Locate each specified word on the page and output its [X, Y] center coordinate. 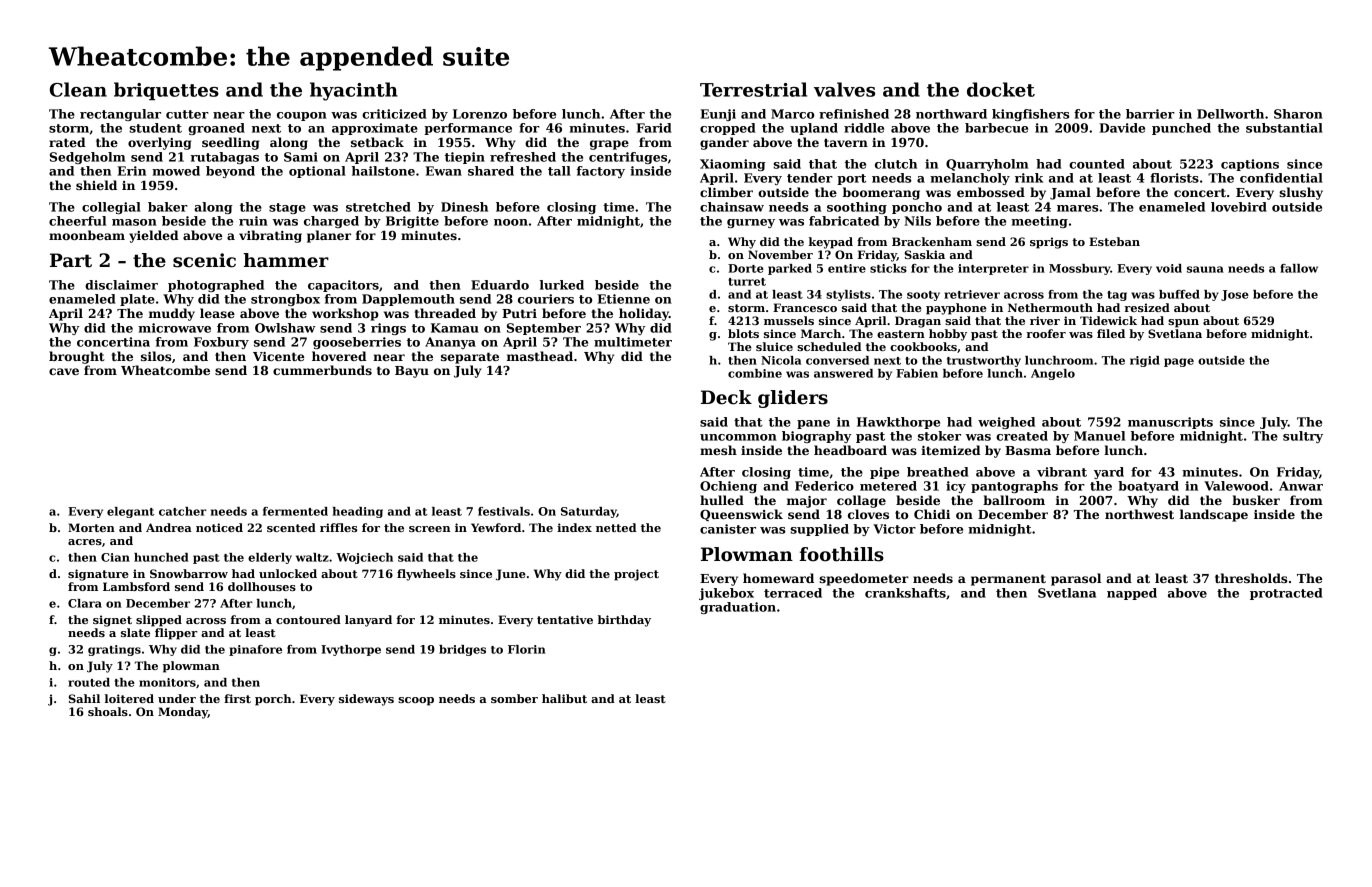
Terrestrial [753, 89]
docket [1001, 89]
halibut [564, 698]
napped [1132, 594]
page [1179, 362]
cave [64, 371]
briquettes [166, 91]
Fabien [917, 373]
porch [273, 700]
